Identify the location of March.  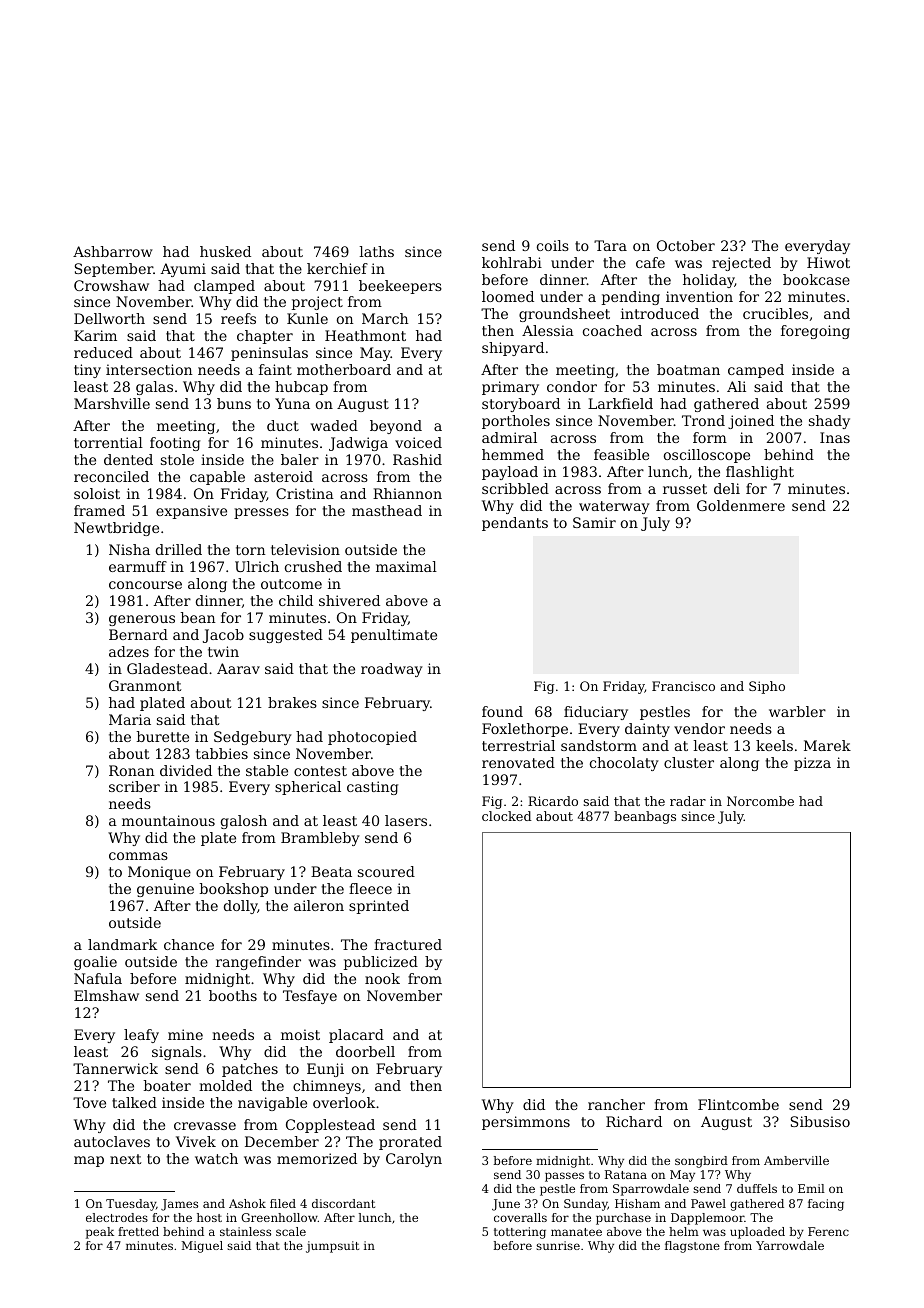
(385, 318).
